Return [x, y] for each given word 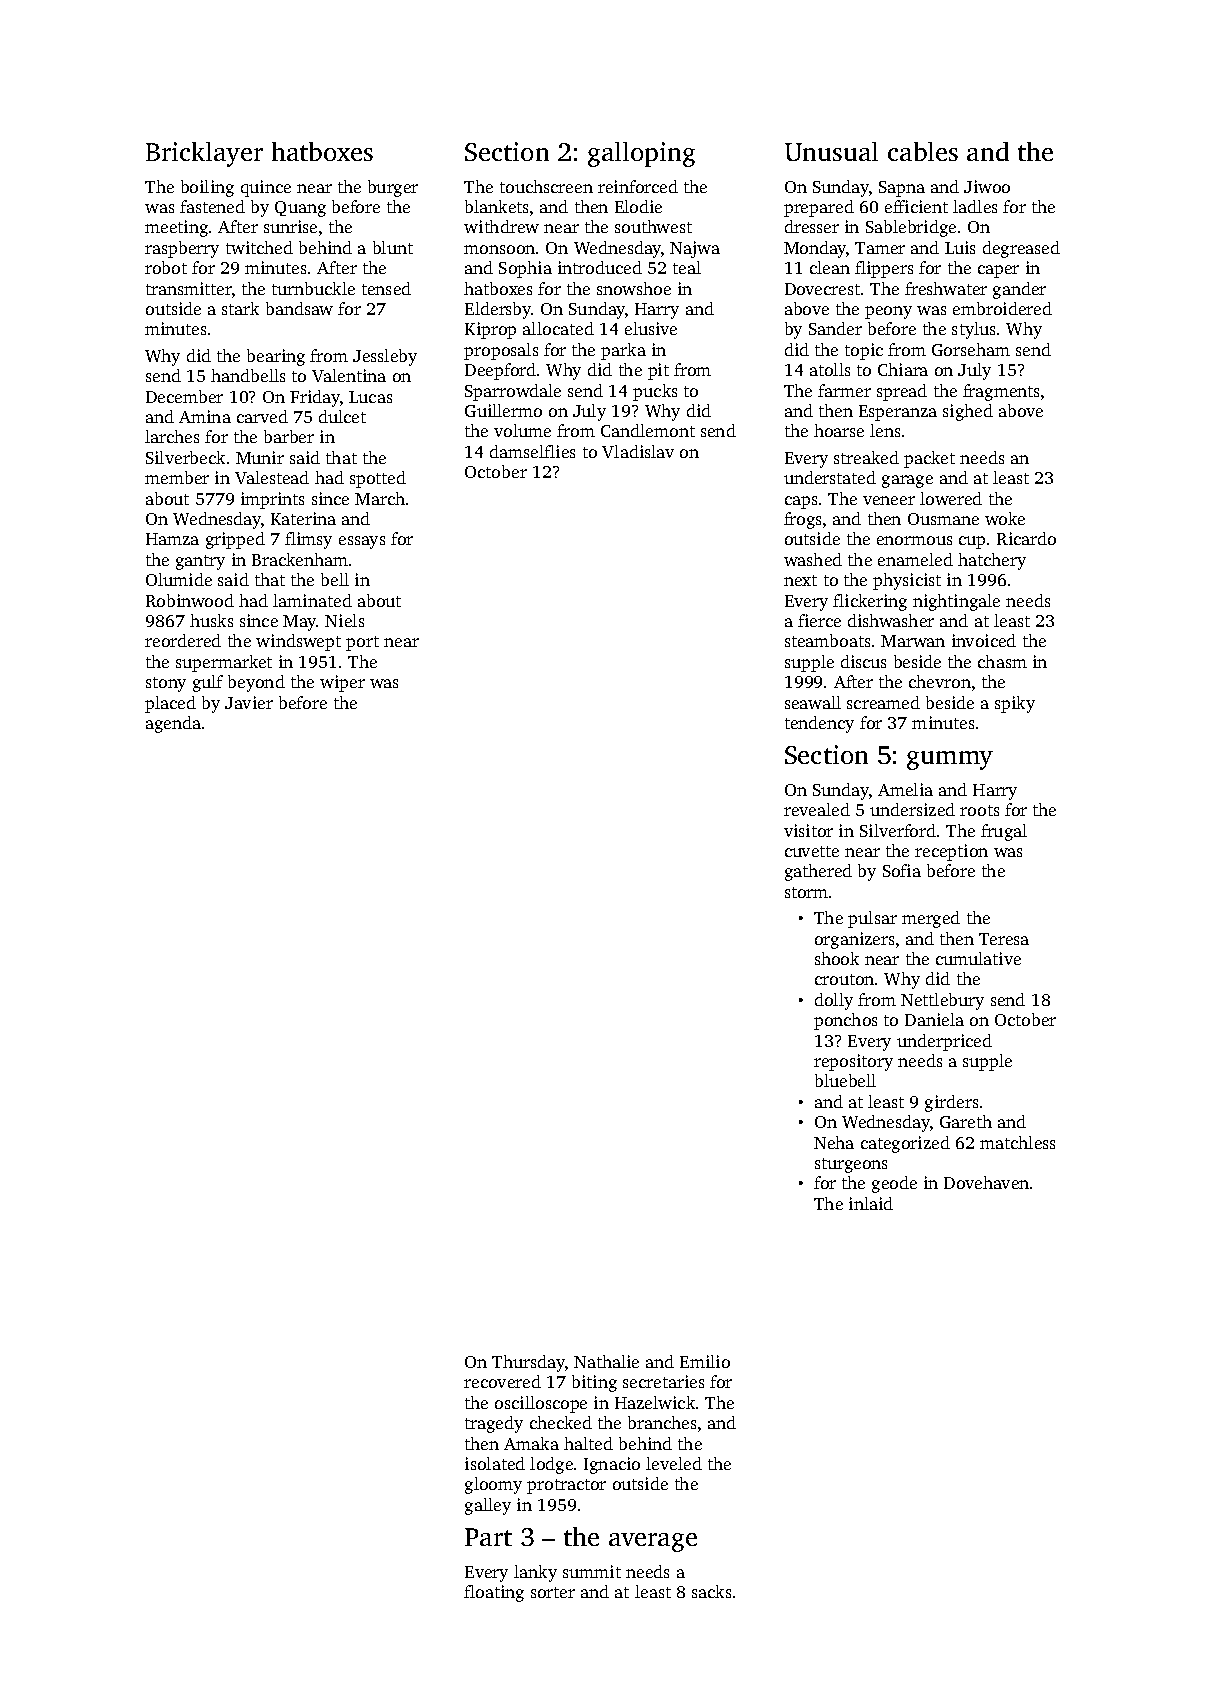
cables [923, 151]
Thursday [528, 1363]
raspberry [182, 249]
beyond [256, 683]
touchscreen [546, 186]
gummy [950, 760]
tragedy [494, 1424]
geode [894, 1184]
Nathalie [606, 1361]
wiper [342, 683]
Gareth [966, 1121]
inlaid [871, 1203]
